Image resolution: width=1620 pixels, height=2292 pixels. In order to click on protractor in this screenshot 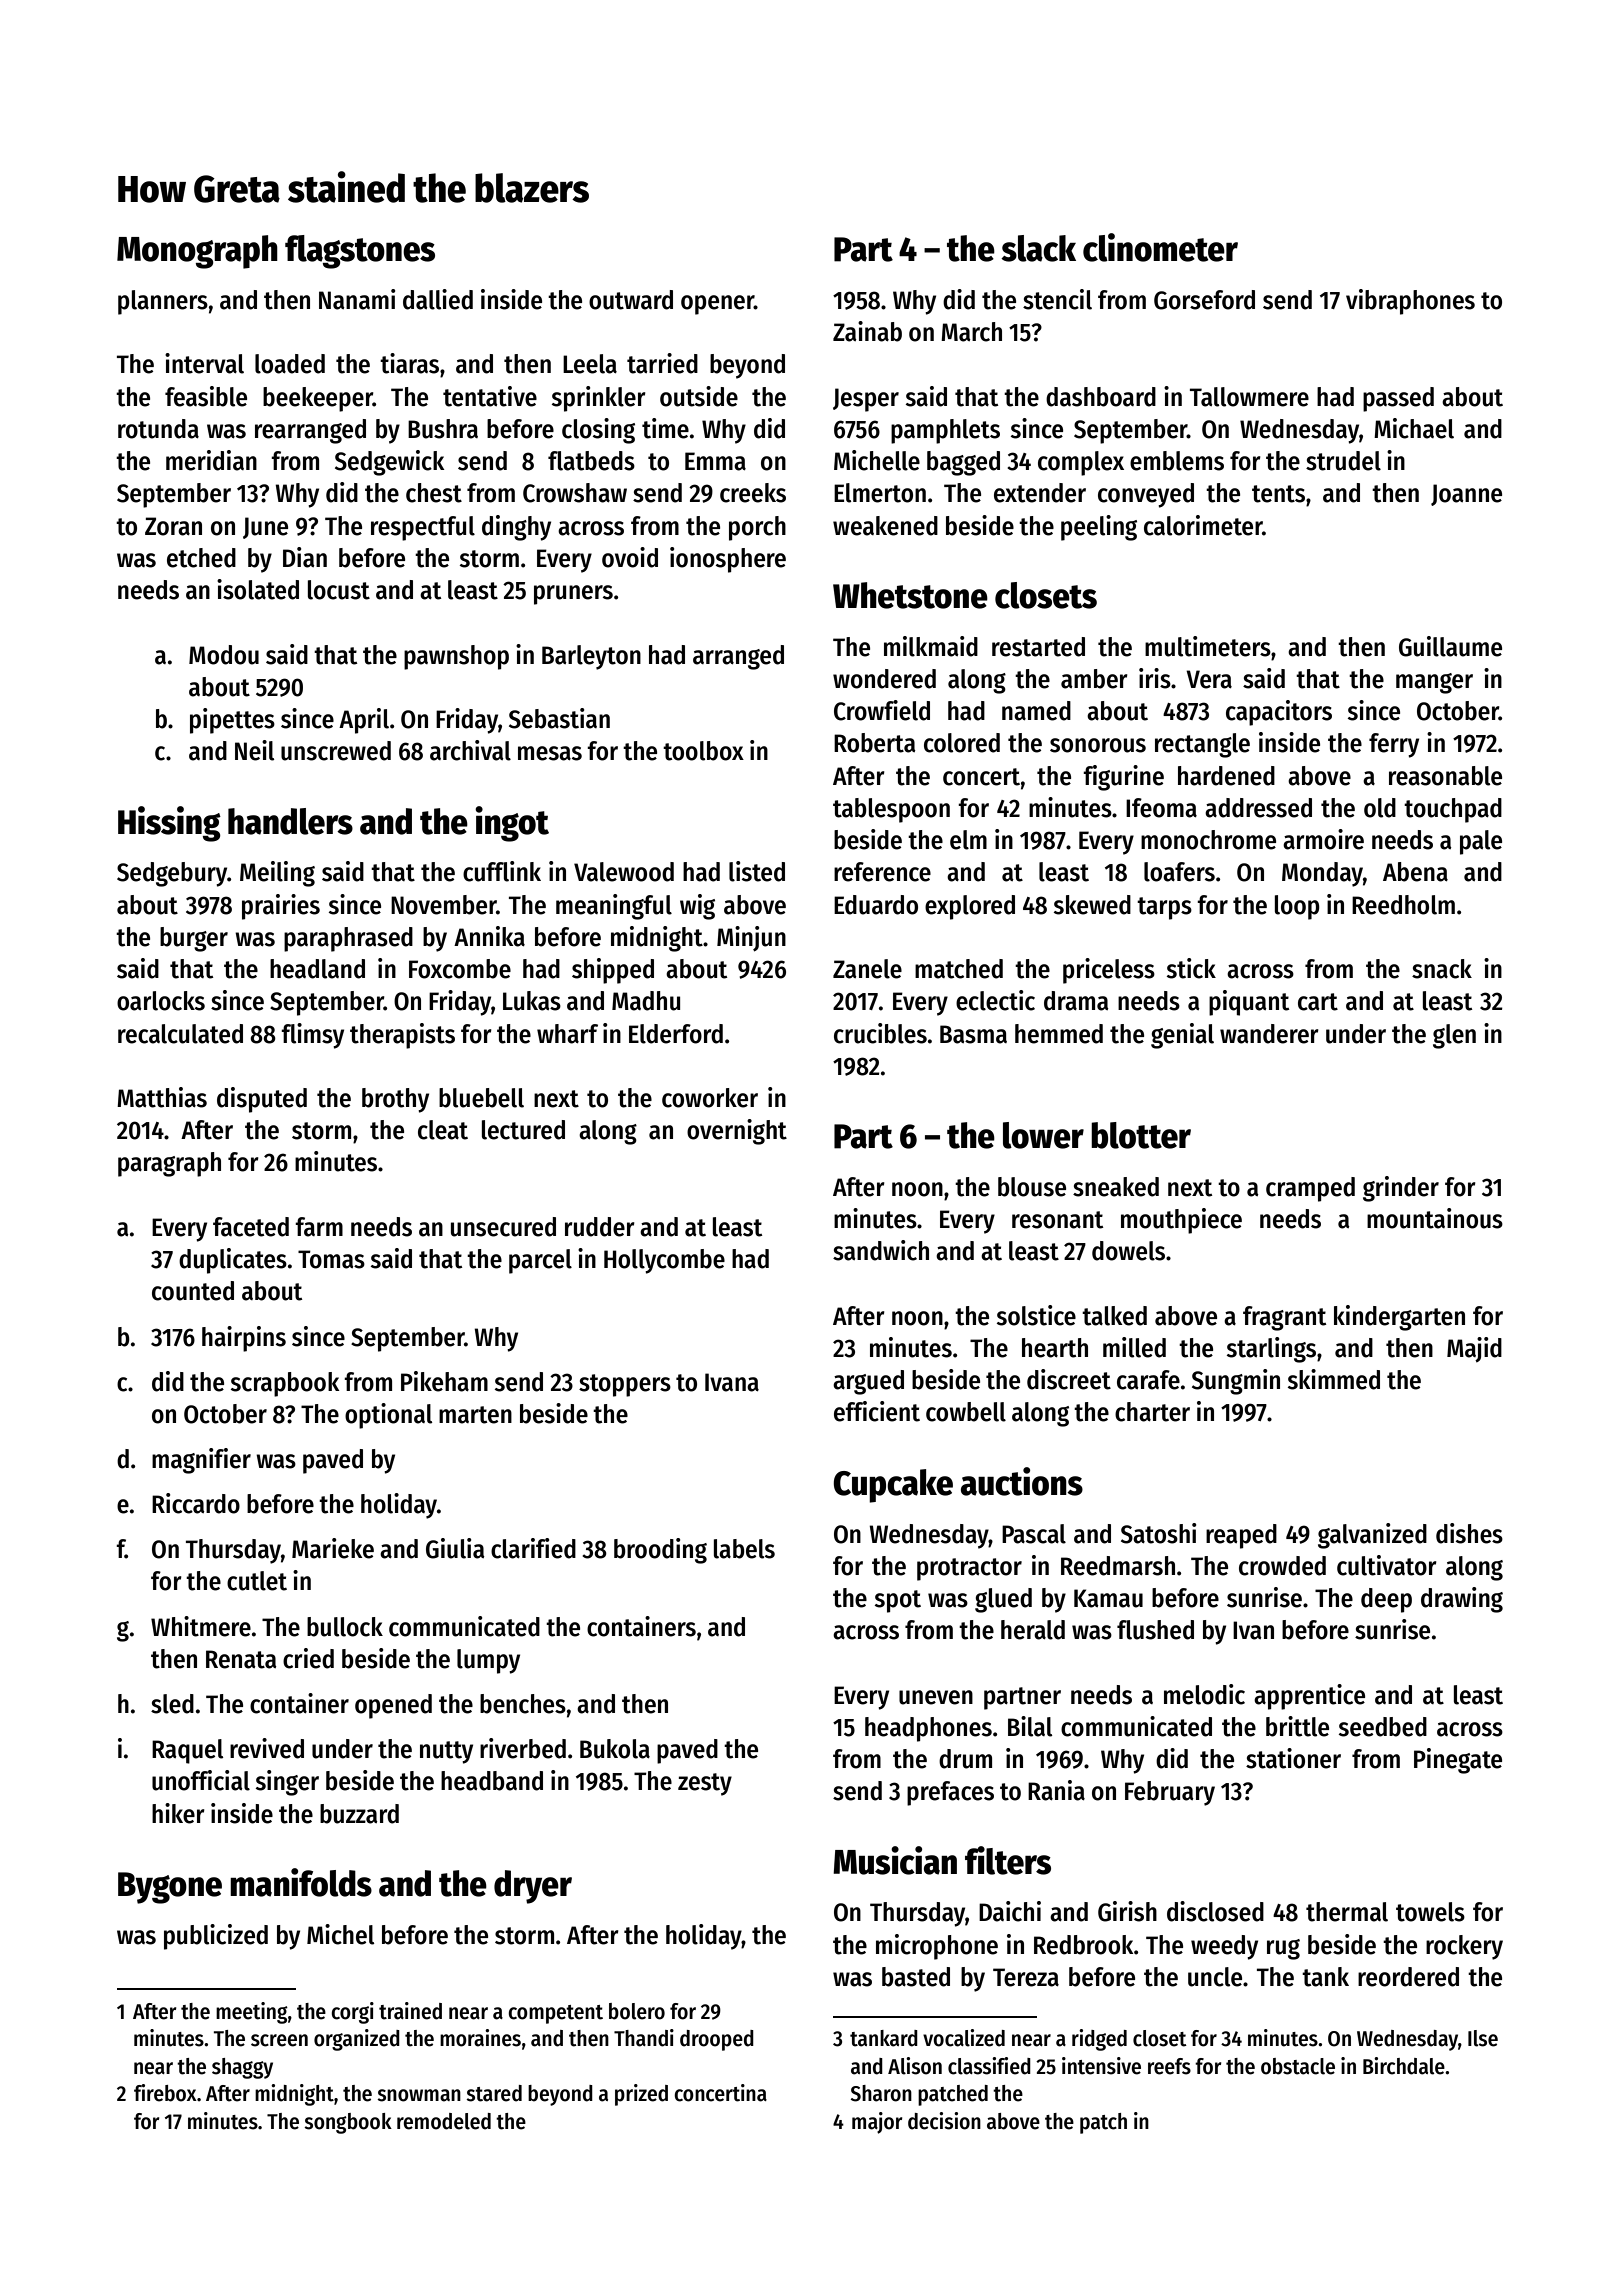, I will do `click(969, 1569)`.
